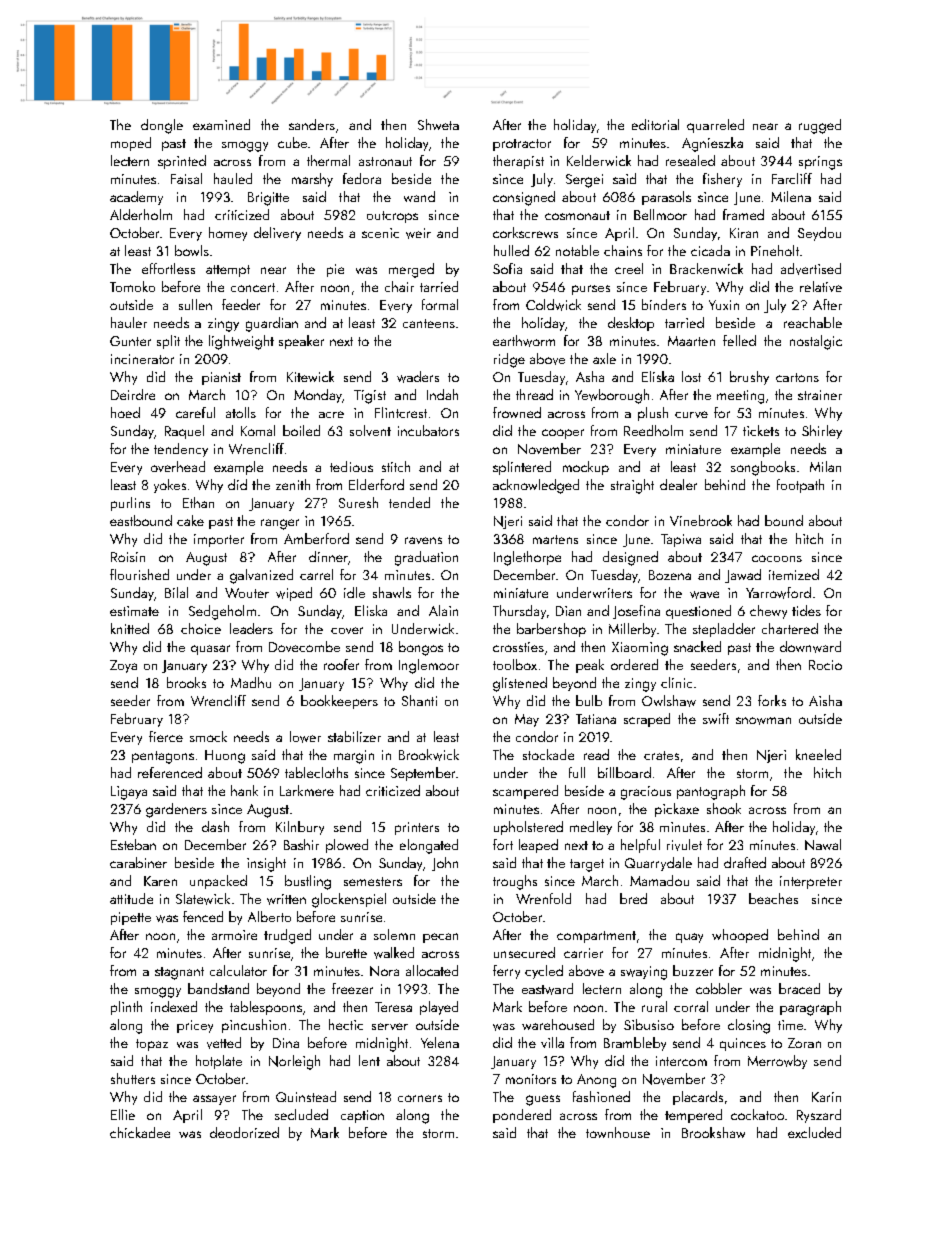 Image resolution: width=952 pixels, height=1233 pixels. Describe the element at coordinates (394, 953) in the screenshot. I see `walked` at that location.
